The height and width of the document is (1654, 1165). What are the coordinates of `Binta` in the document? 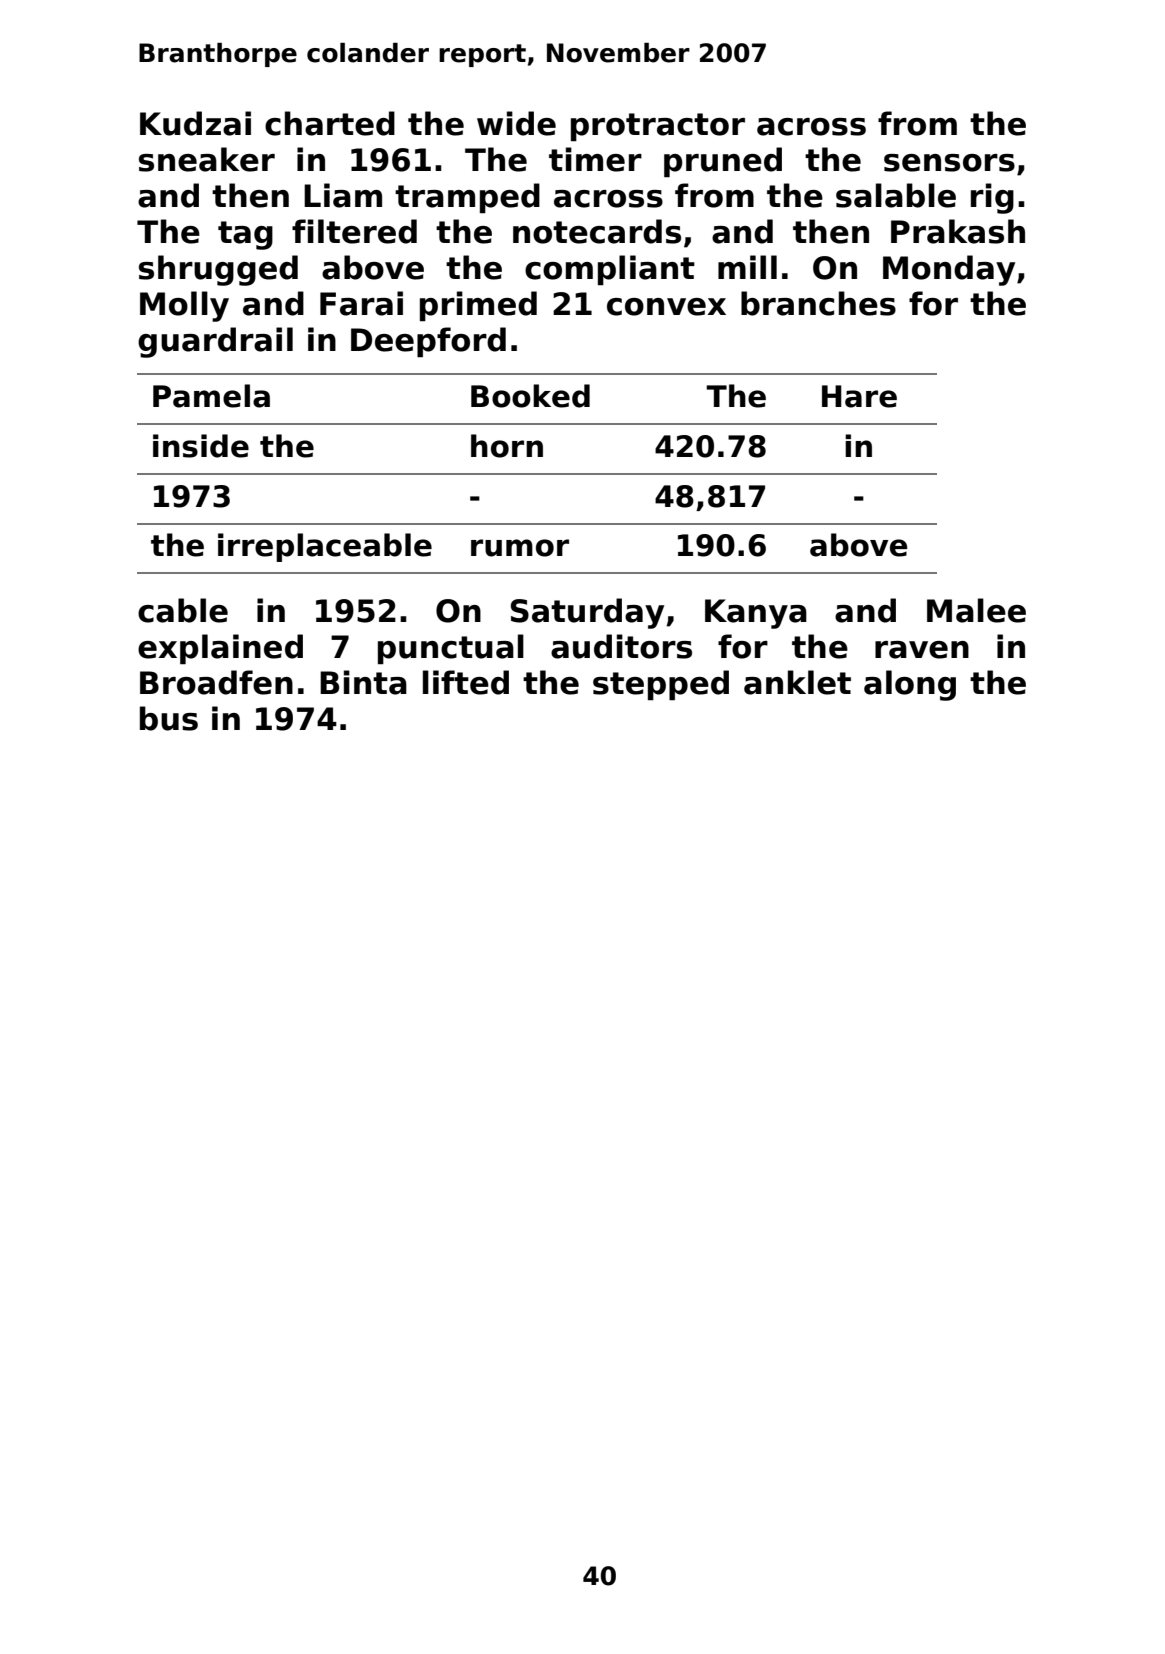 It's located at (363, 682).
